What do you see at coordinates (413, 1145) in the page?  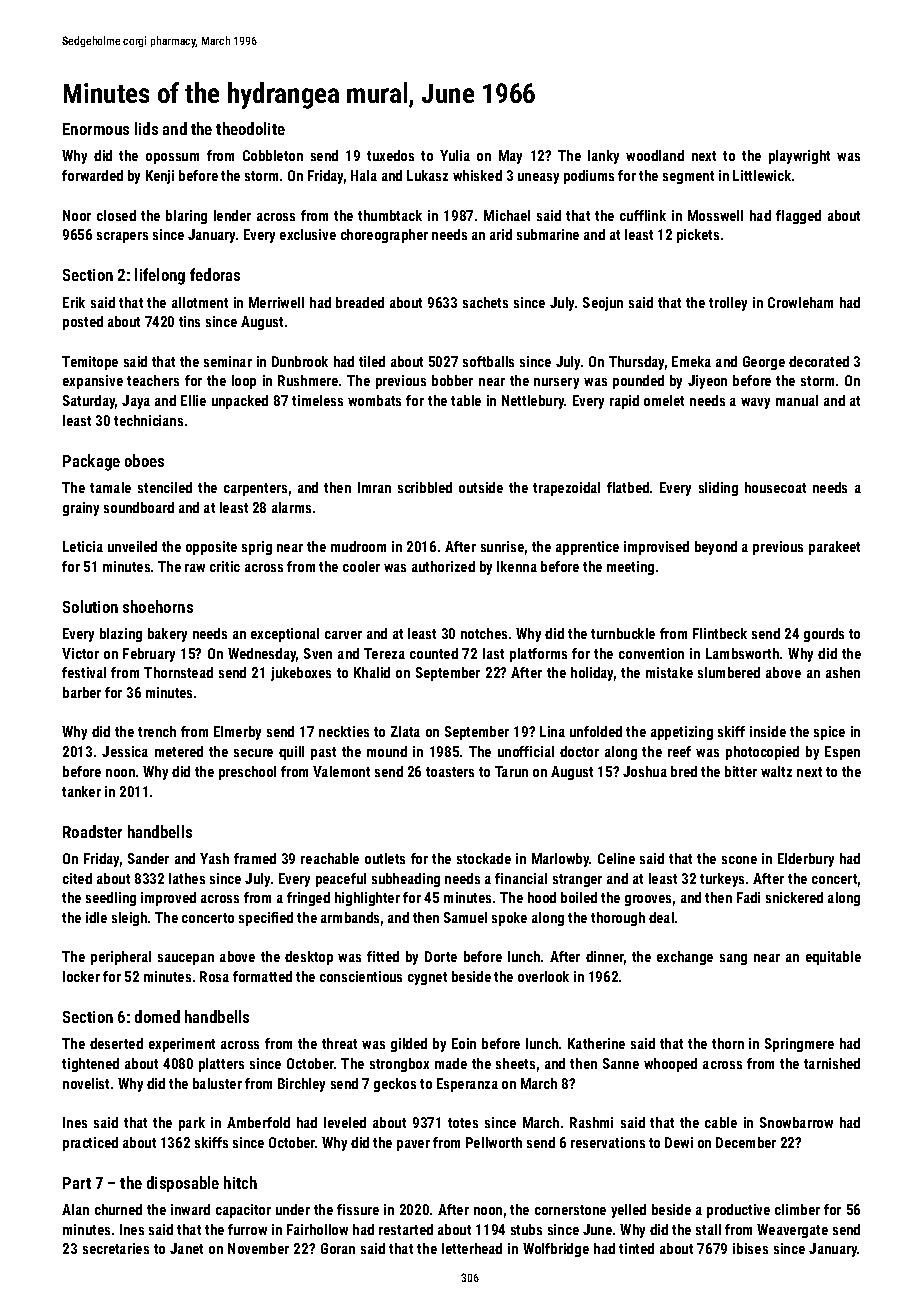 I see `paver` at bounding box center [413, 1145].
